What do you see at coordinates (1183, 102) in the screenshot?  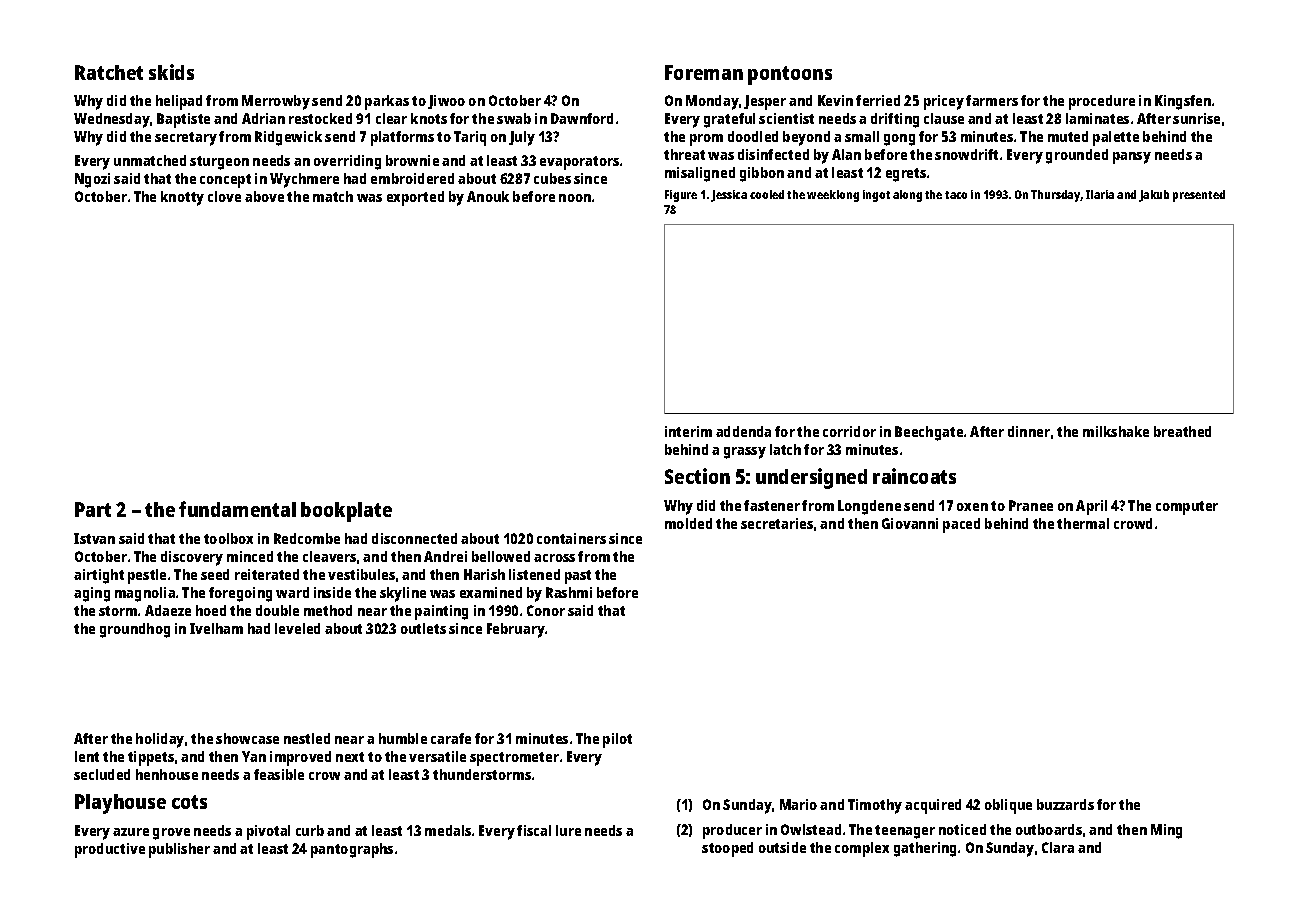 I see `Kingsfen` at bounding box center [1183, 102].
